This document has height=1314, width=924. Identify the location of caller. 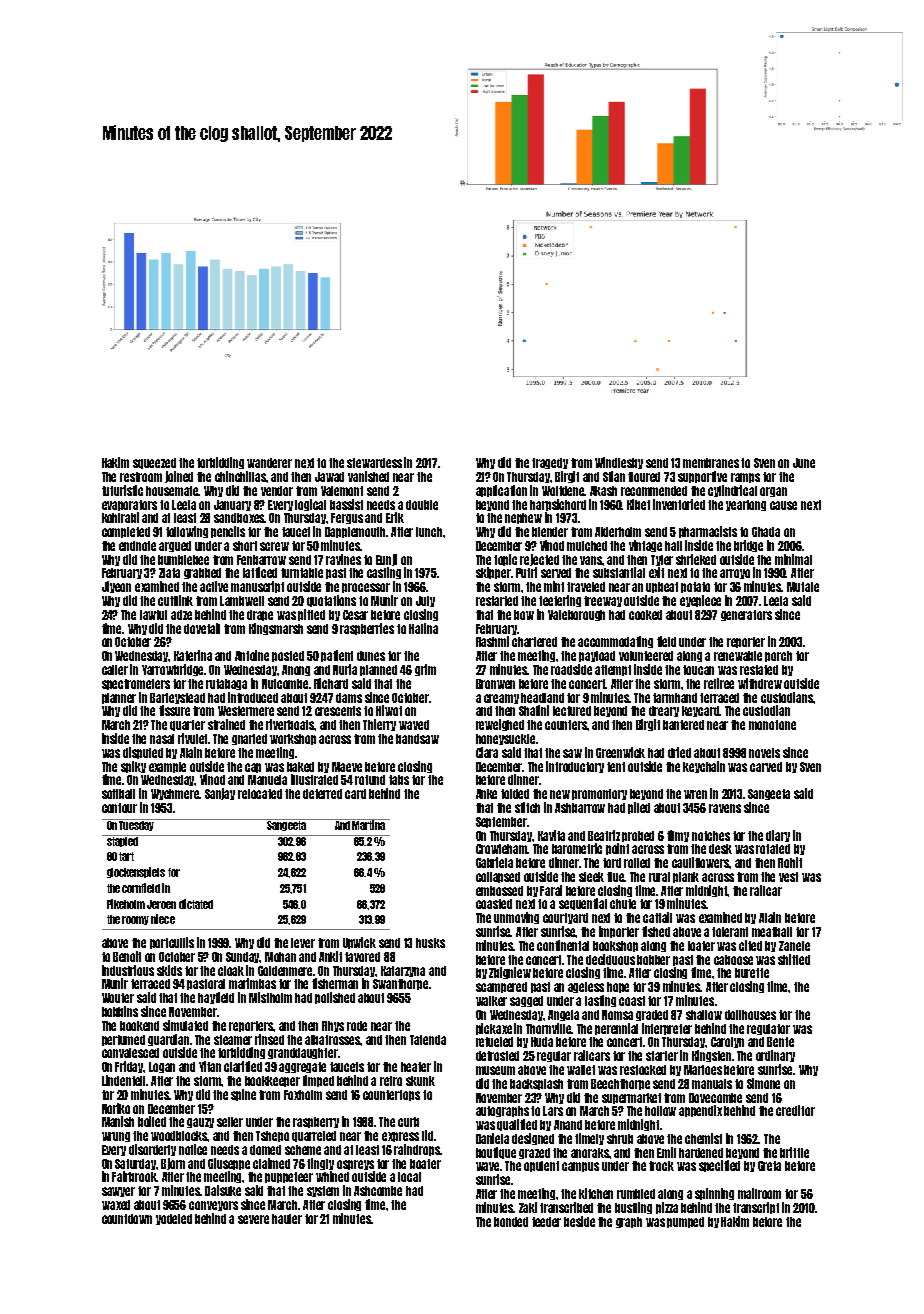
(115, 670).
